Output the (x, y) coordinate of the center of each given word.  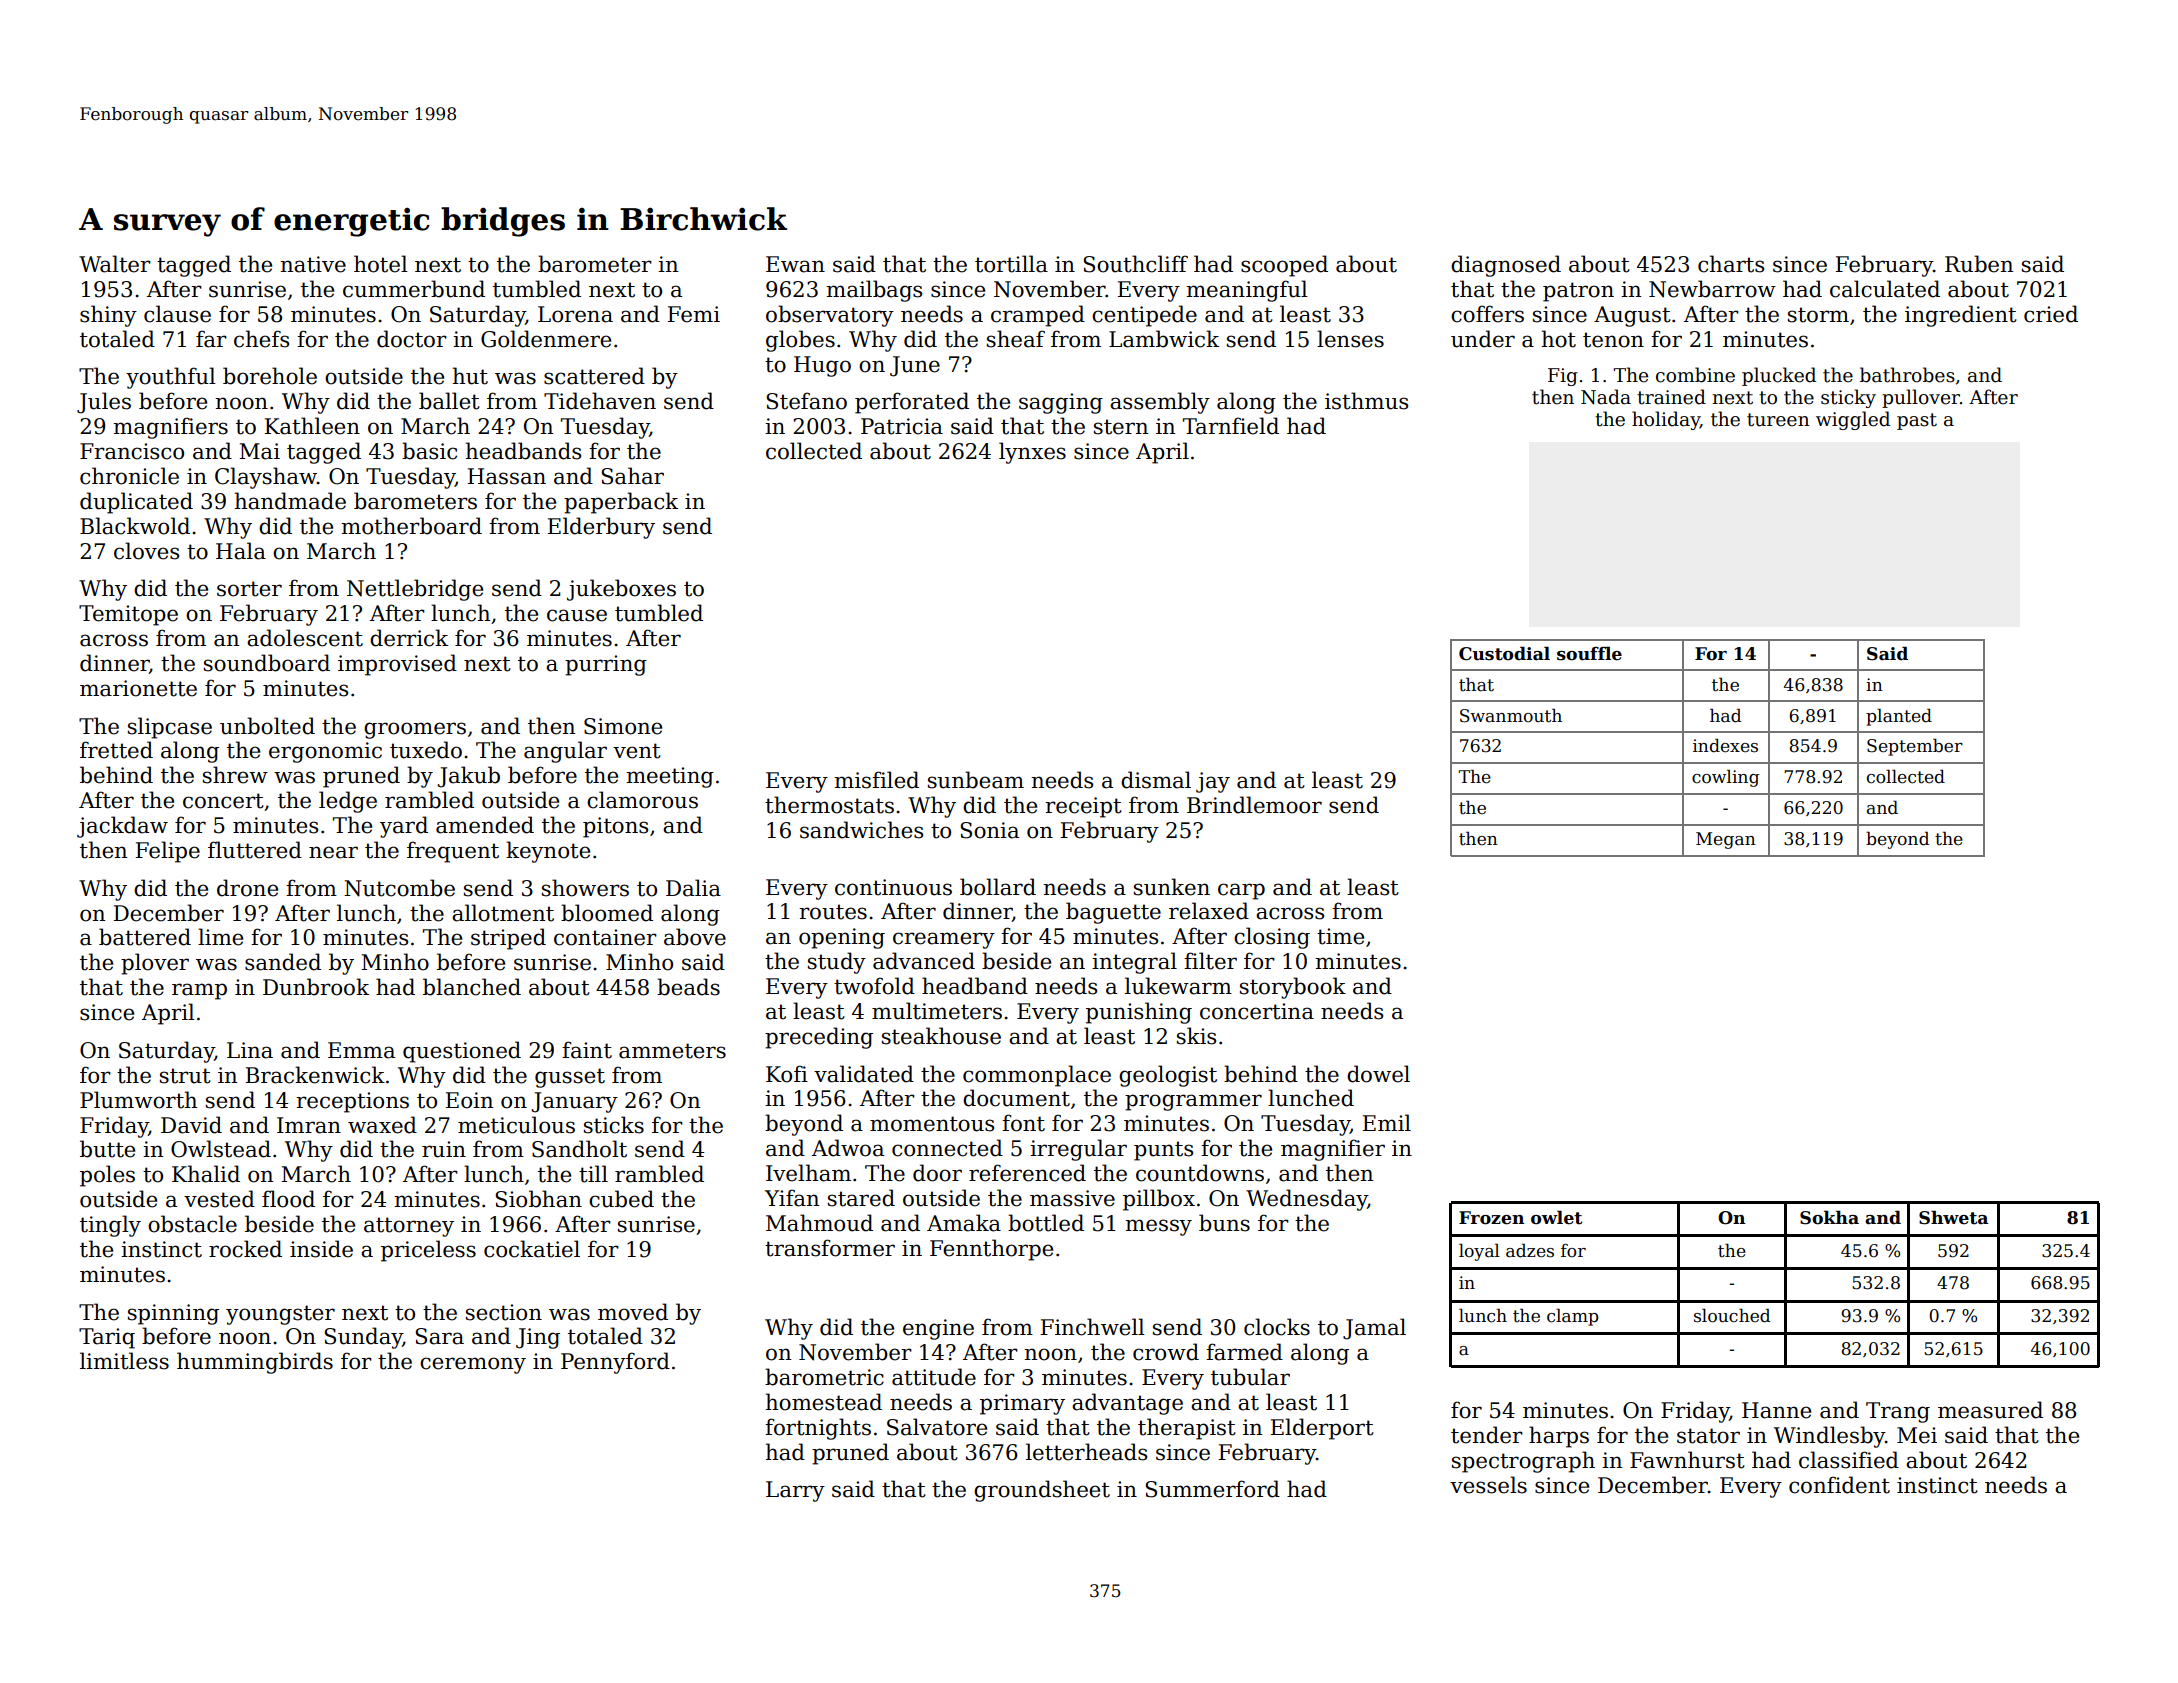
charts (1731, 264)
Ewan (795, 264)
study (837, 963)
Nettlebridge (415, 590)
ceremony (473, 1365)
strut (185, 1076)
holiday (1666, 420)
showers (585, 888)
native (313, 264)
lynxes (1032, 453)
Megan (1726, 840)
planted (1899, 717)
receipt (1083, 807)
